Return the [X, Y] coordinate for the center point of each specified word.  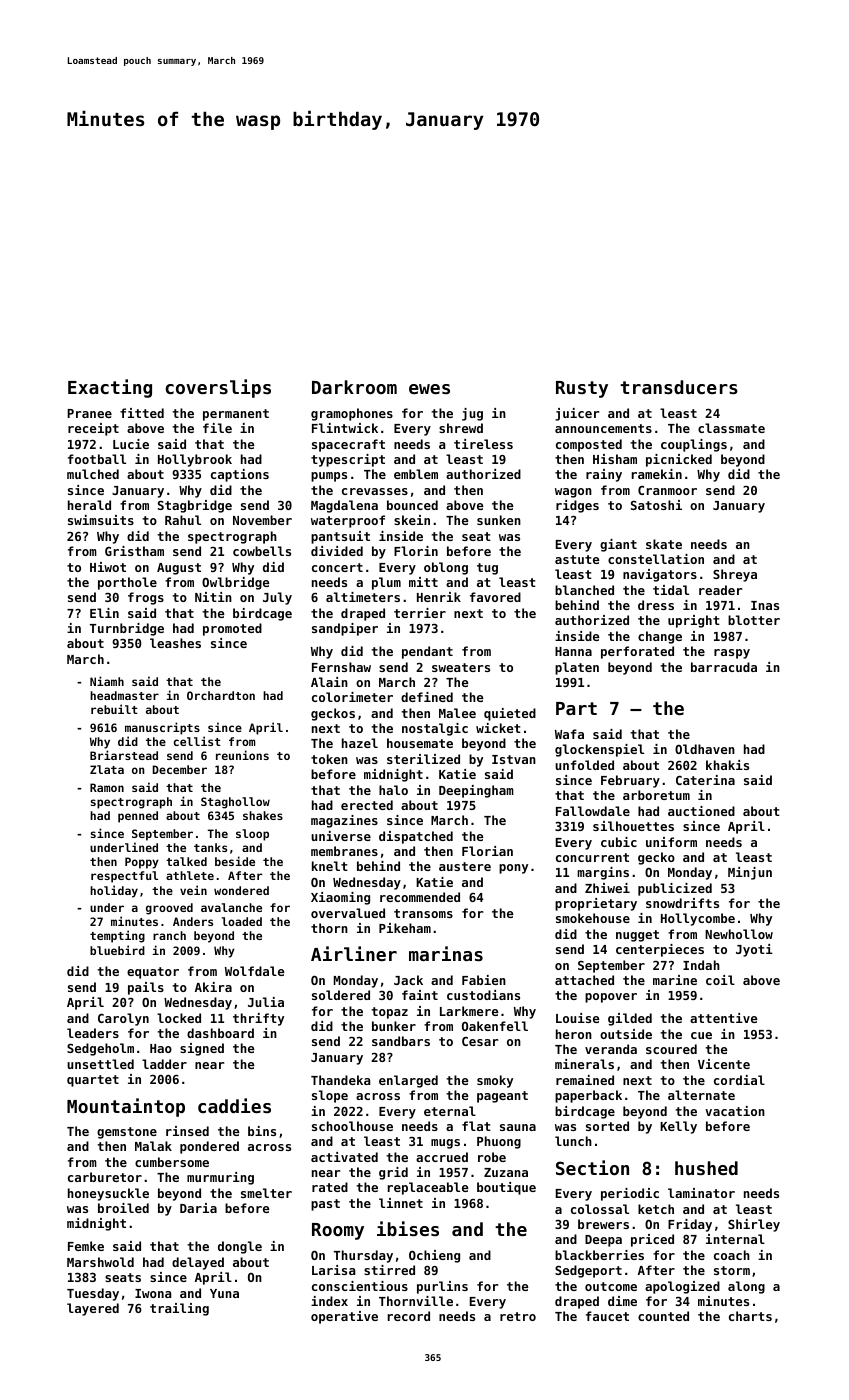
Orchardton [221, 695]
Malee [457, 713]
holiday [114, 891]
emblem [416, 474]
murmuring [220, 1178]
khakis [727, 765]
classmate [731, 428]
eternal [450, 1111]
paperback [588, 1096]
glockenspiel [599, 750]
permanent [236, 415]
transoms [423, 913]
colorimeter [352, 697]
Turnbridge [127, 629]
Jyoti [754, 950]
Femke [86, 1246]
